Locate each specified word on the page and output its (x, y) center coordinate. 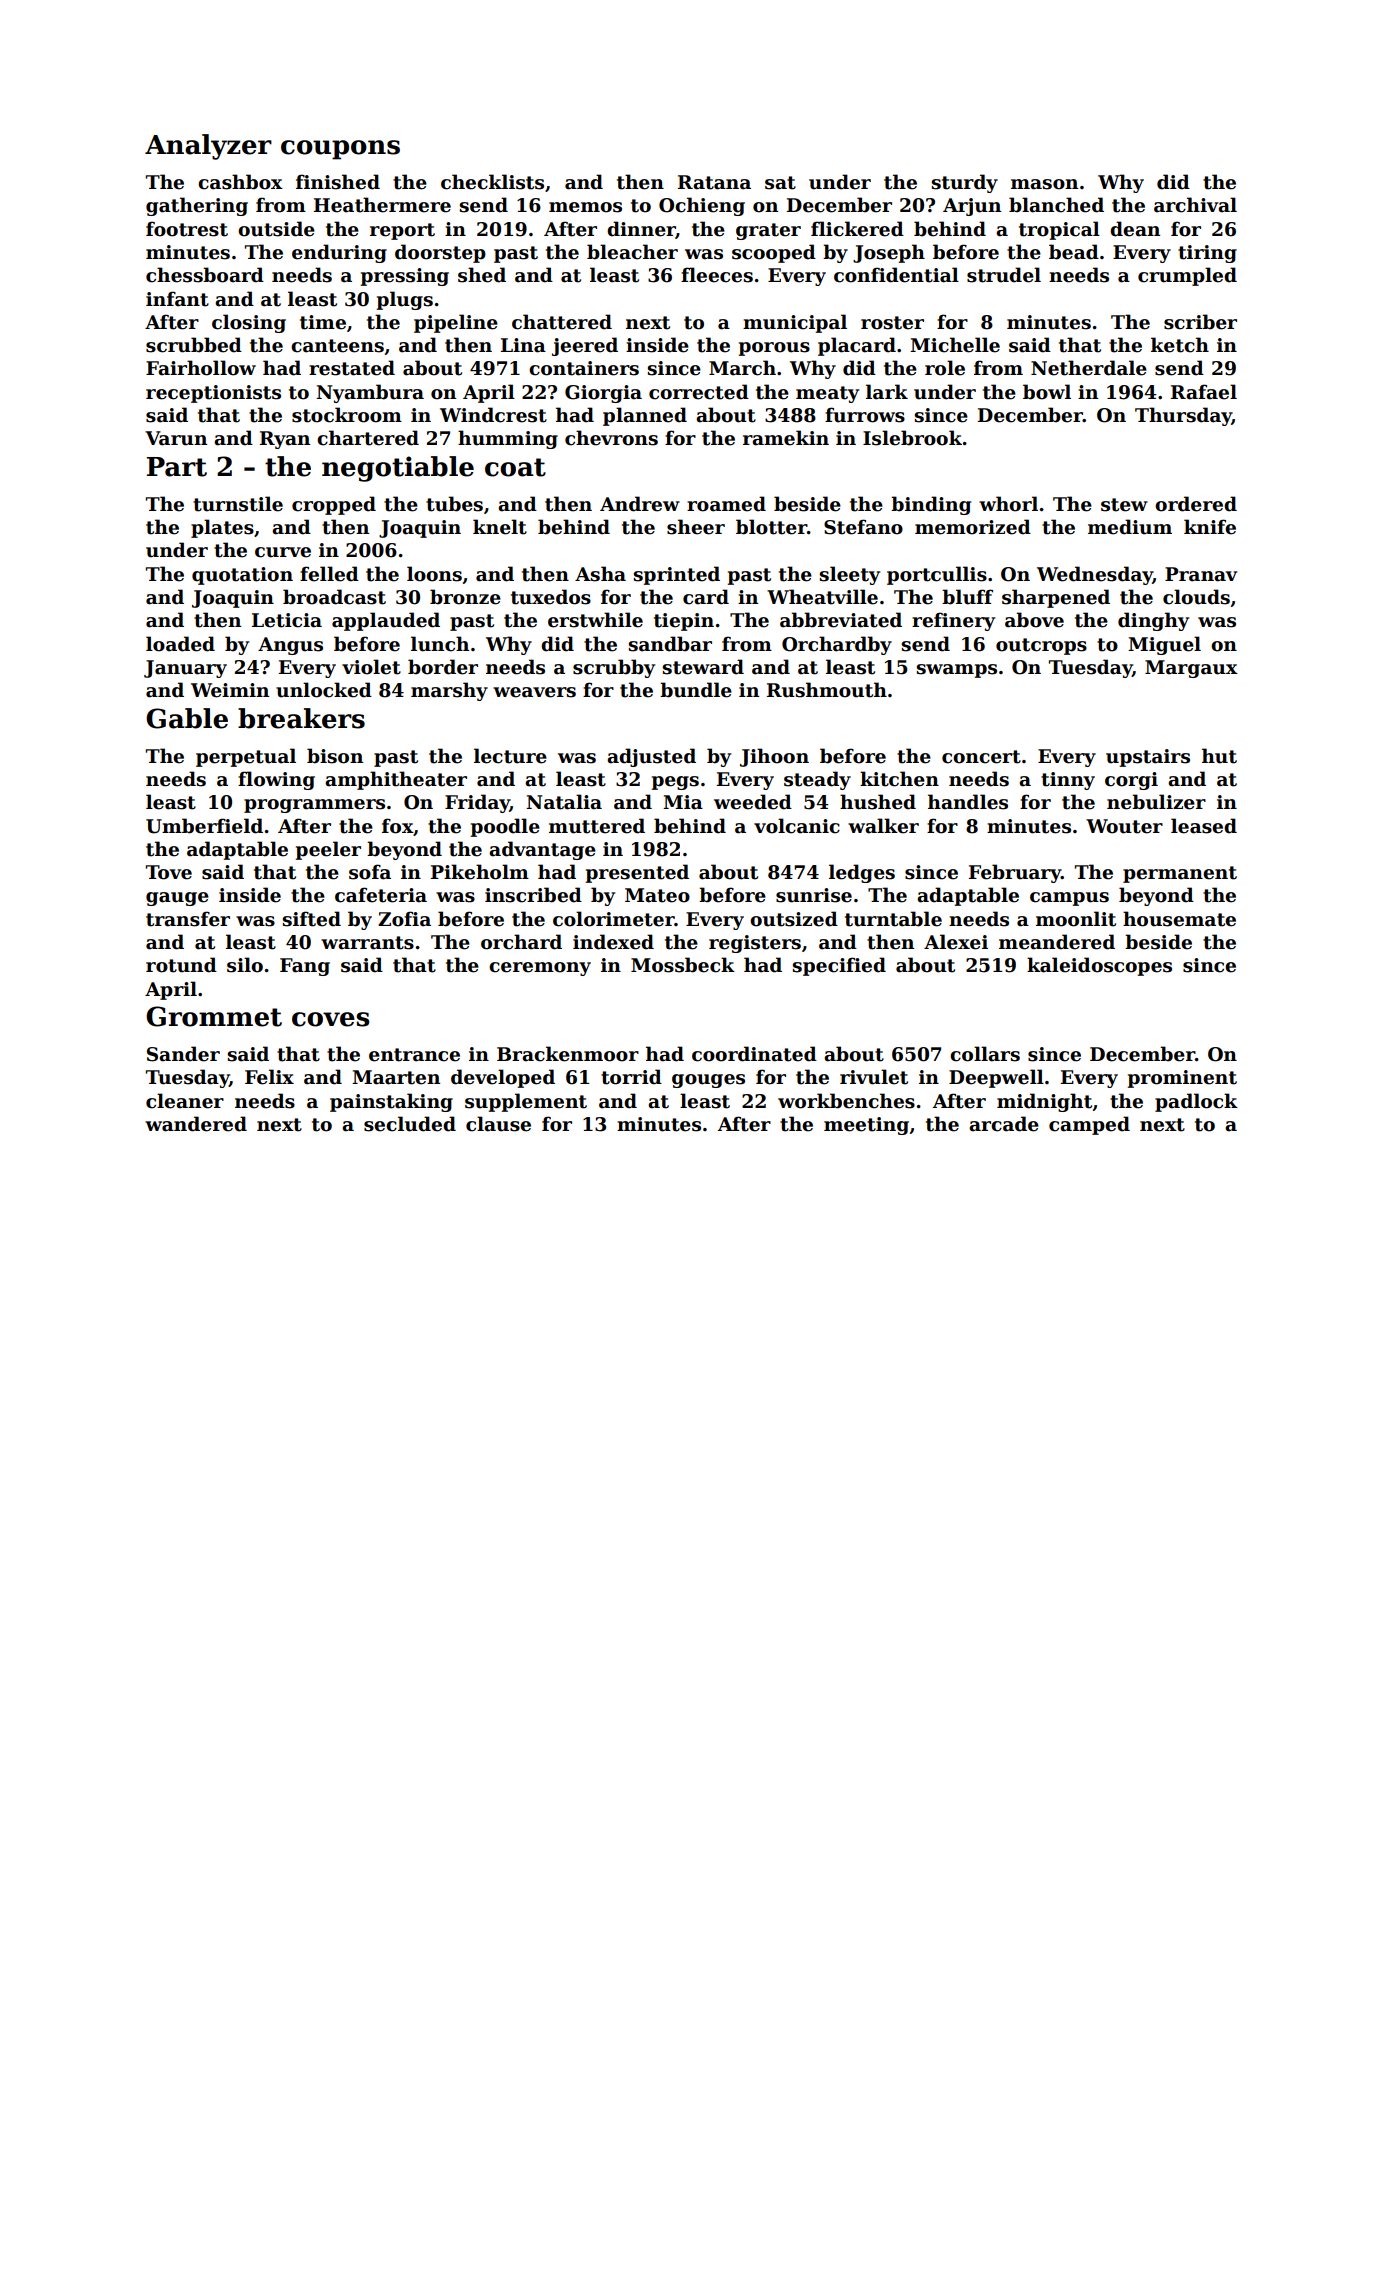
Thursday (1183, 416)
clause (498, 1124)
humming (508, 439)
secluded (410, 1124)
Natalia (564, 802)
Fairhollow (201, 368)
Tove (169, 872)
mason (1044, 184)
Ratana (714, 182)
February (1015, 873)
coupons (340, 150)
